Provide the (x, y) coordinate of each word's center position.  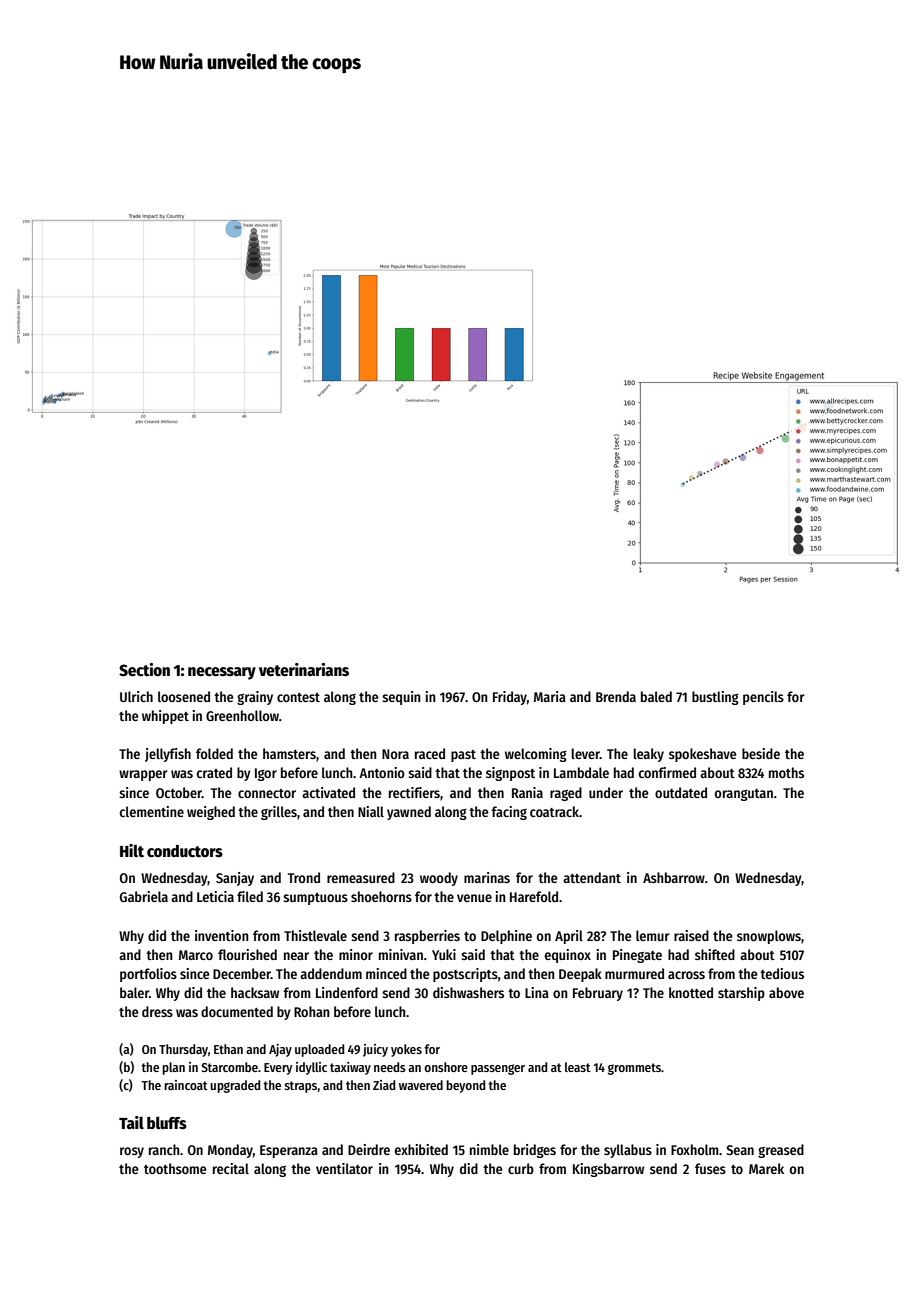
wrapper (143, 775)
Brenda (616, 696)
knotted (691, 992)
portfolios (148, 975)
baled (656, 696)
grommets (634, 1069)
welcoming (536, 755)
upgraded (235, 1086)
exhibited (421, 1149)
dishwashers (468, 992)
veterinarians (304, 669)
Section (144, 670)
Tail (131, 1122)
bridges (535, 1151)
